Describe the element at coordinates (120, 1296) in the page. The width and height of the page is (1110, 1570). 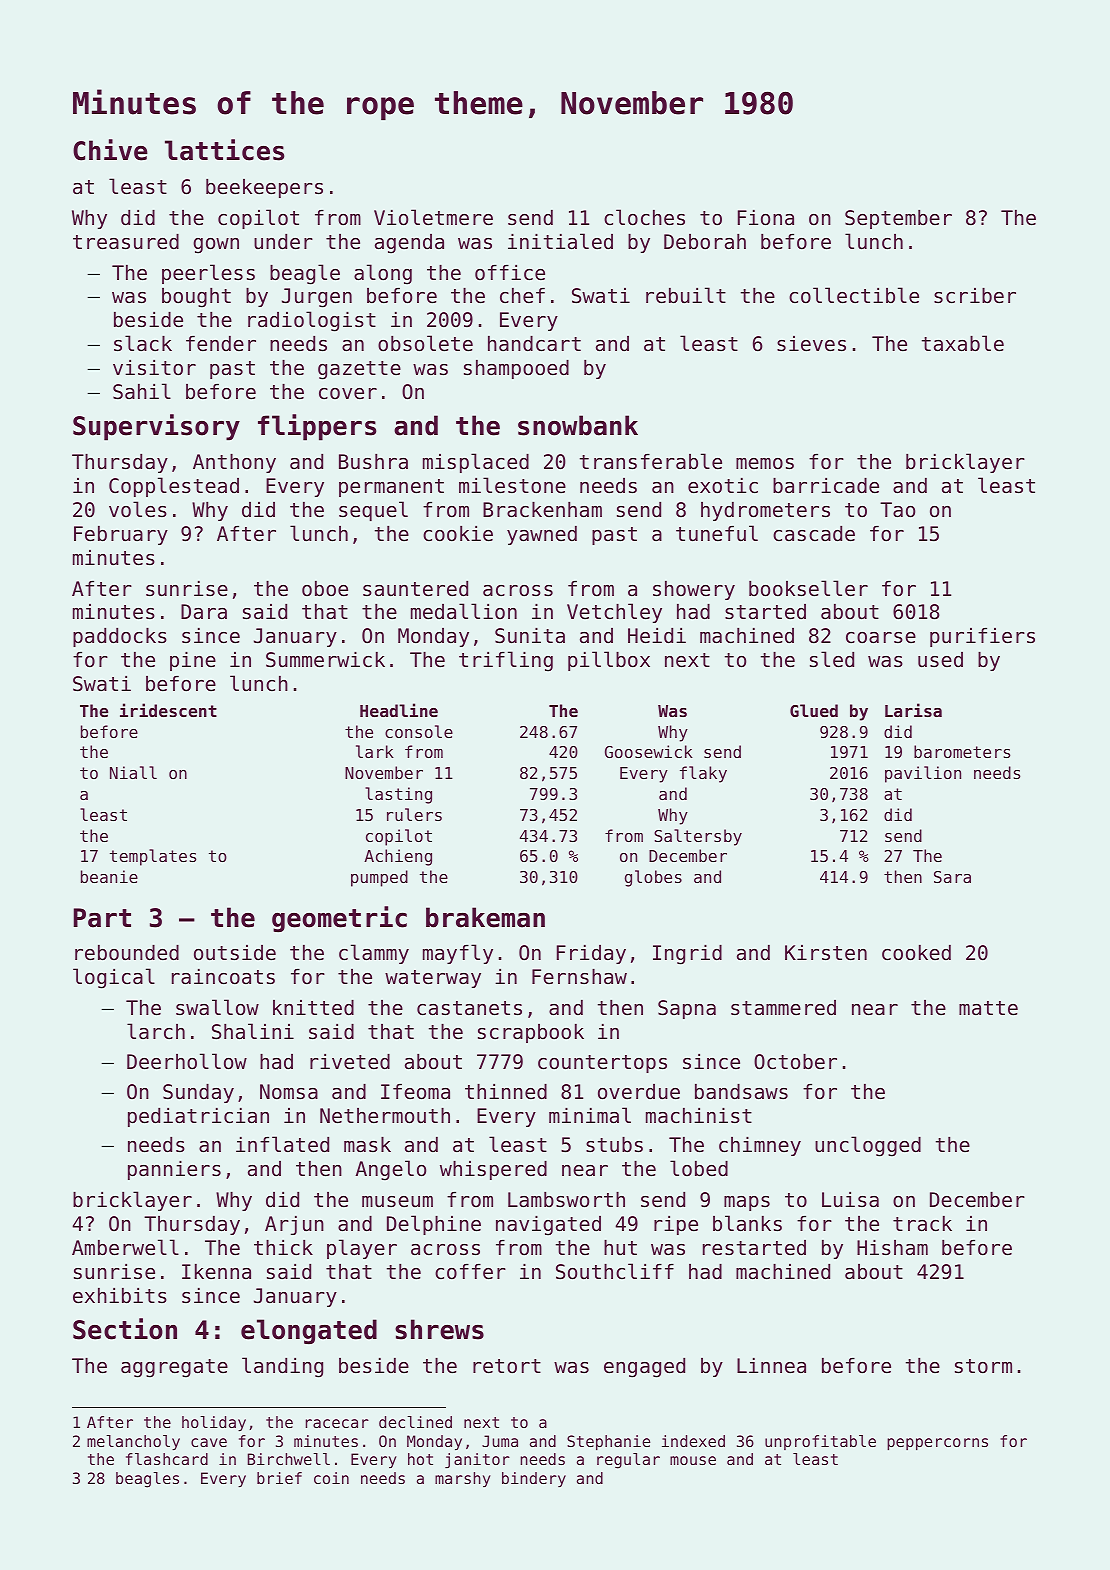
I see `exhibits` at that location.
